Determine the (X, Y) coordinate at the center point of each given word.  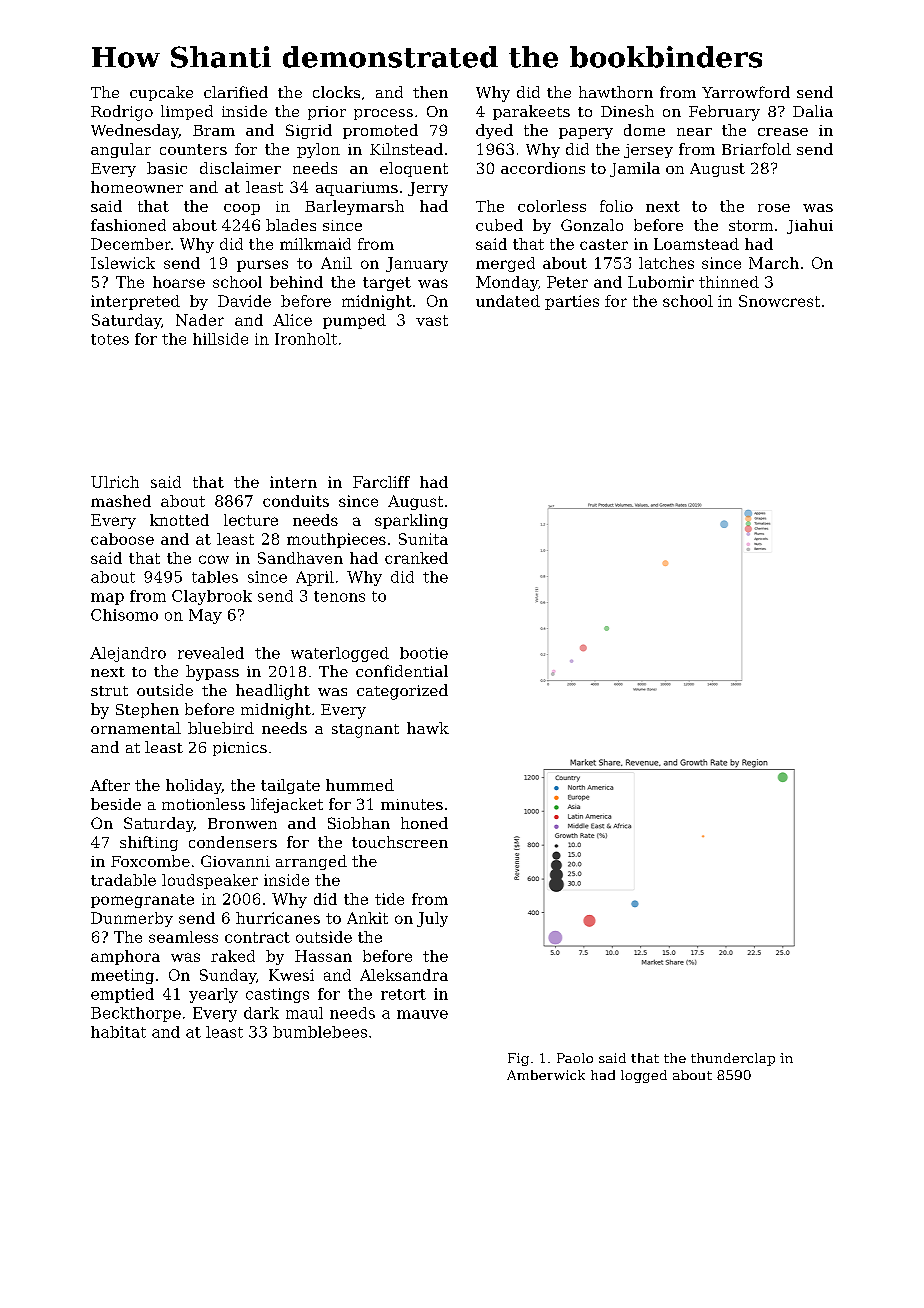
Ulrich (115, 482)
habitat (118, 1032)
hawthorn (616, 92)
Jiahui (810, 226)
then (430, 92)
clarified (236, 92)
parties (572, 302)
